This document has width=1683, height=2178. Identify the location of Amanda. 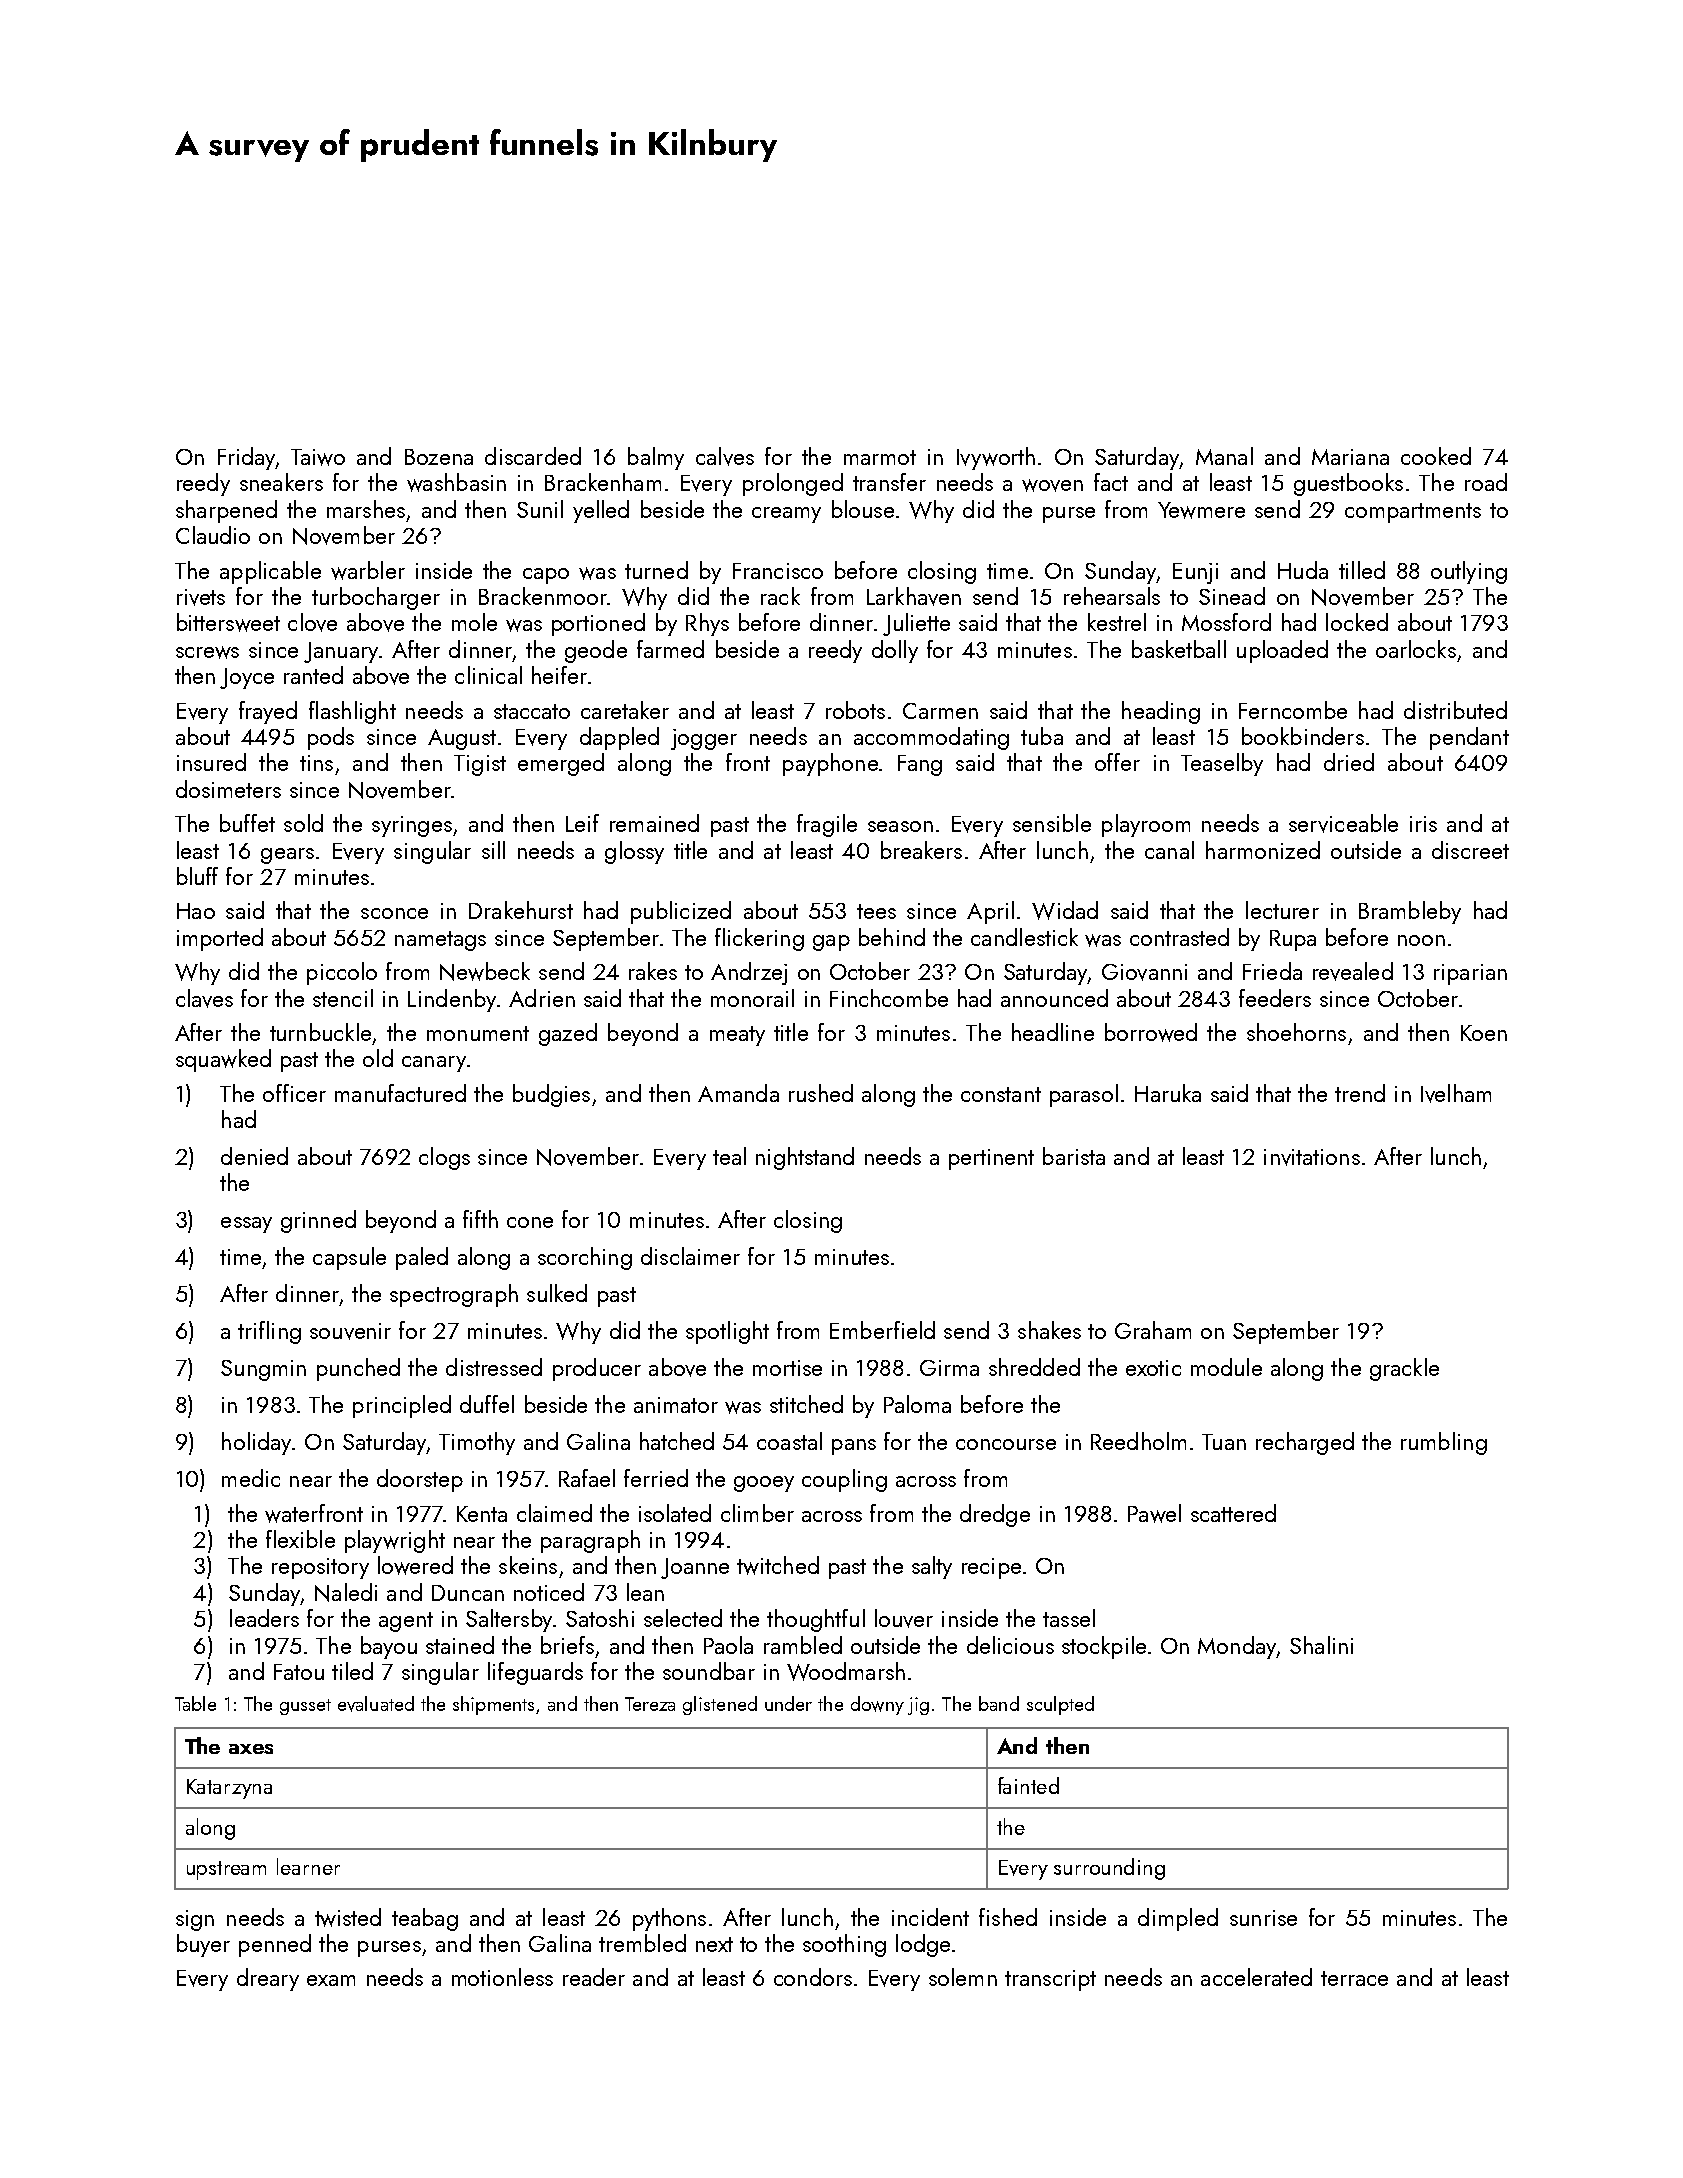
(738, 1093).
